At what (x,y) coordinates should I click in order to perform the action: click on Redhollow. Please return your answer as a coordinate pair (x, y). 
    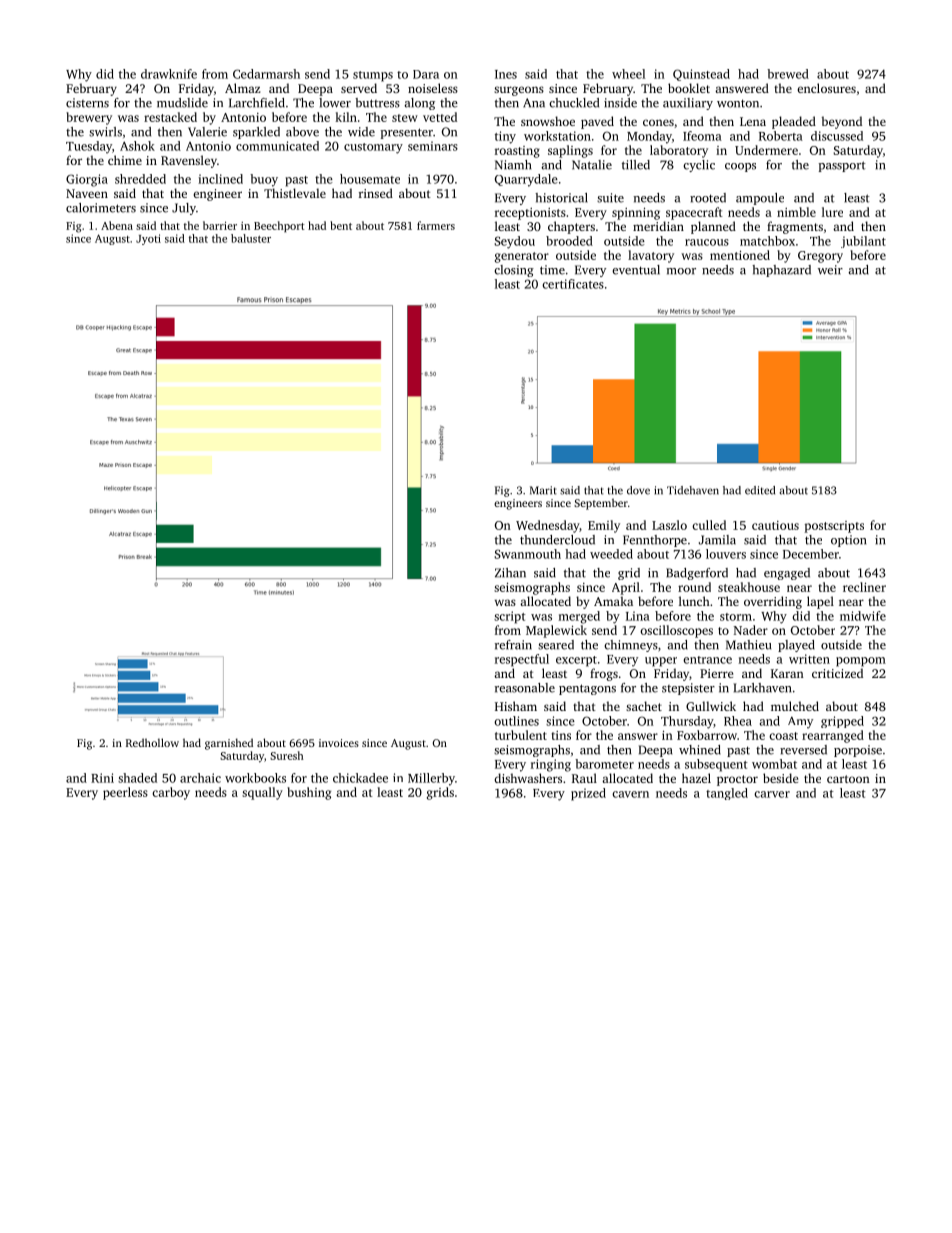
    Looking at the image, I should click on (152, 742).
